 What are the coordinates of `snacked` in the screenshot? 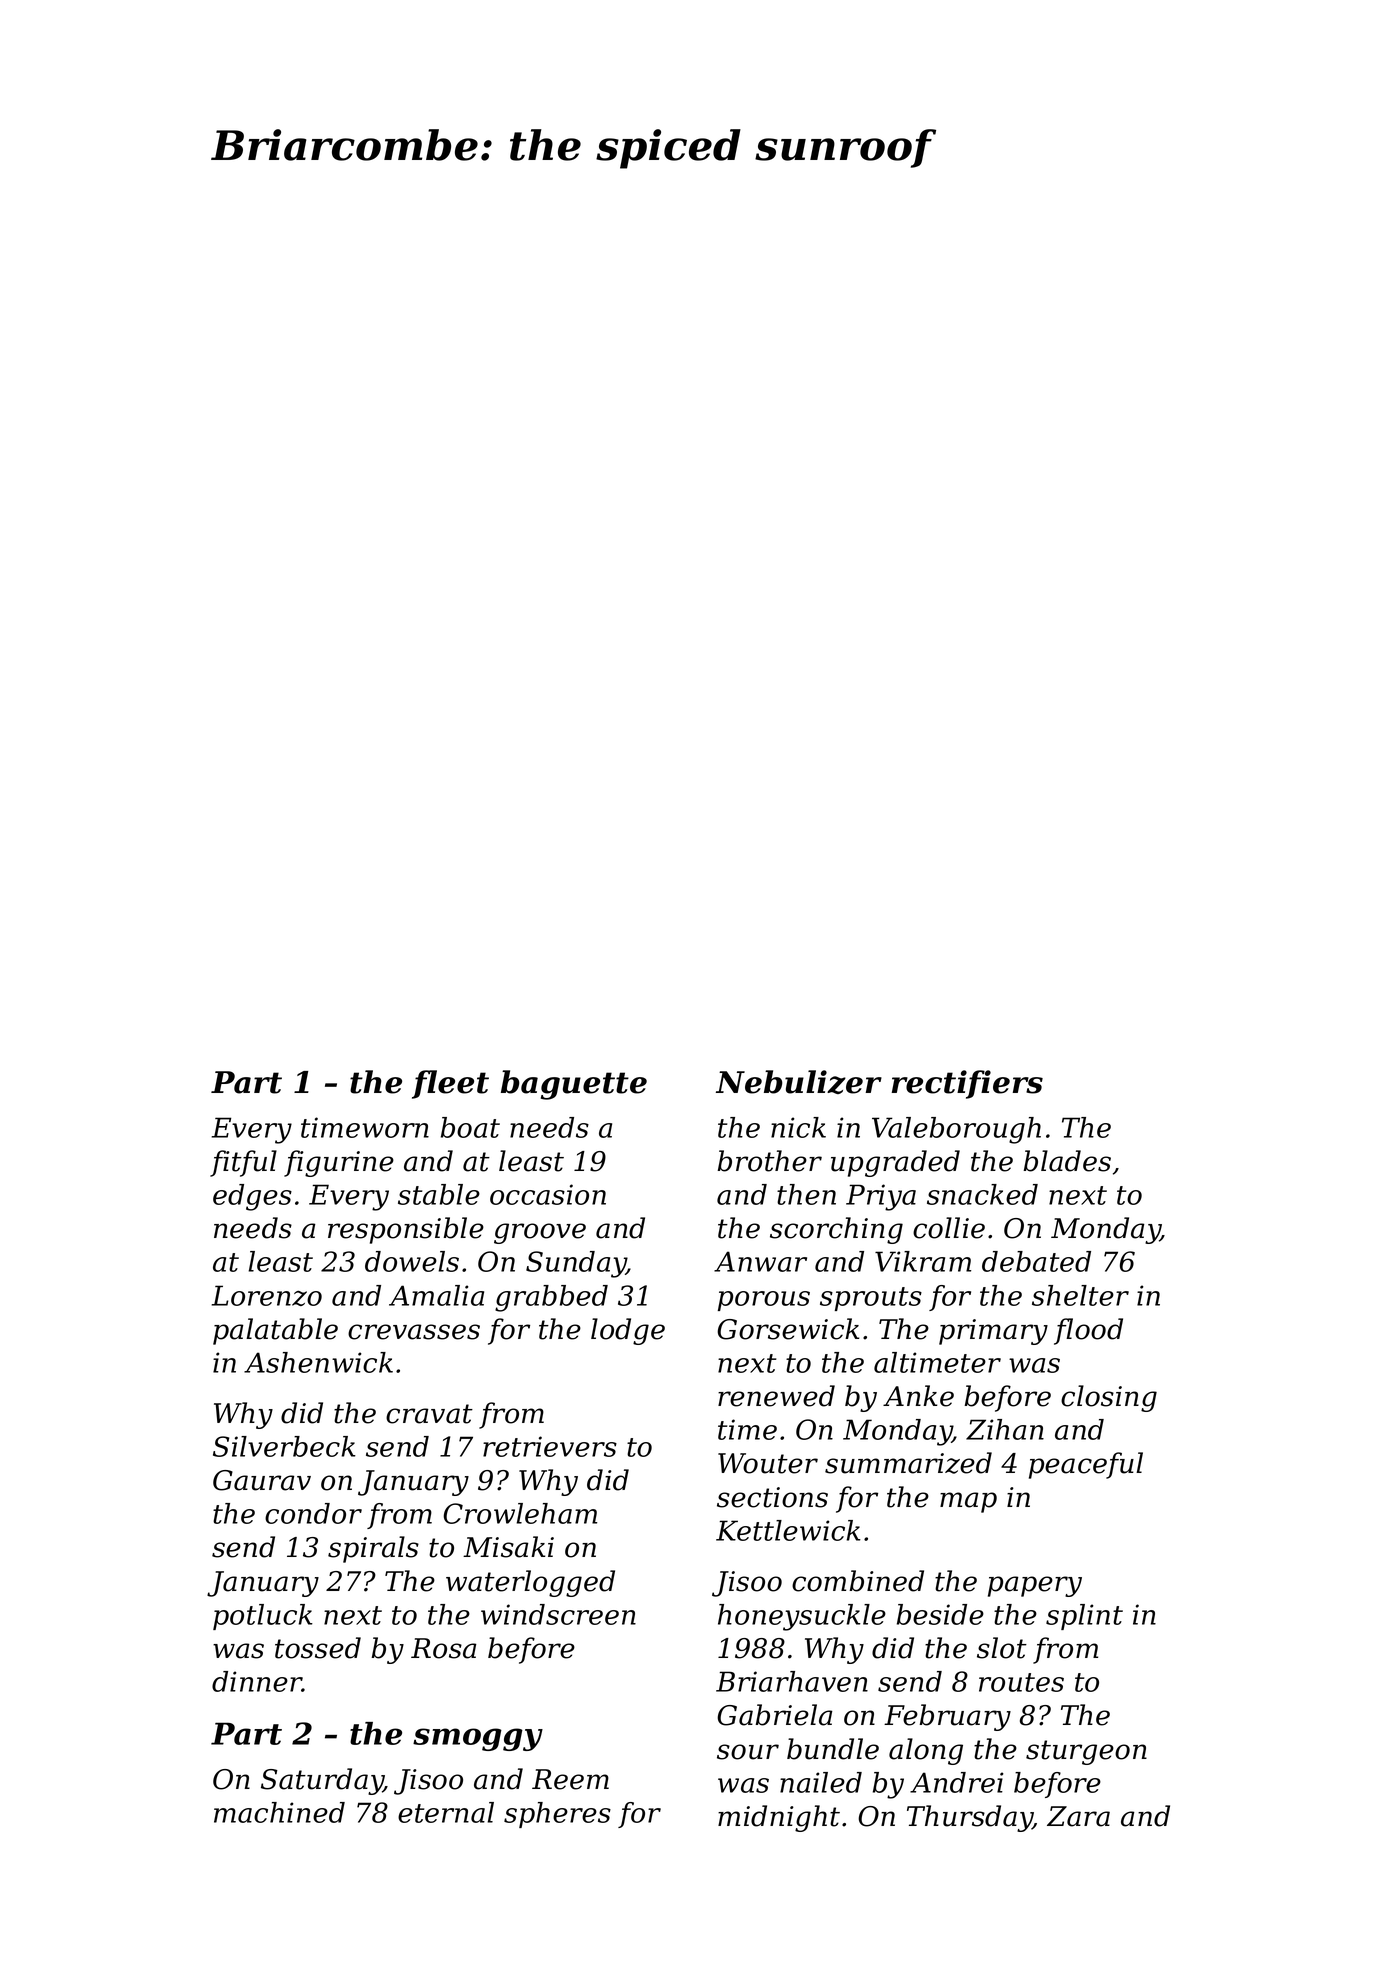 It's located at (982, 1194).
